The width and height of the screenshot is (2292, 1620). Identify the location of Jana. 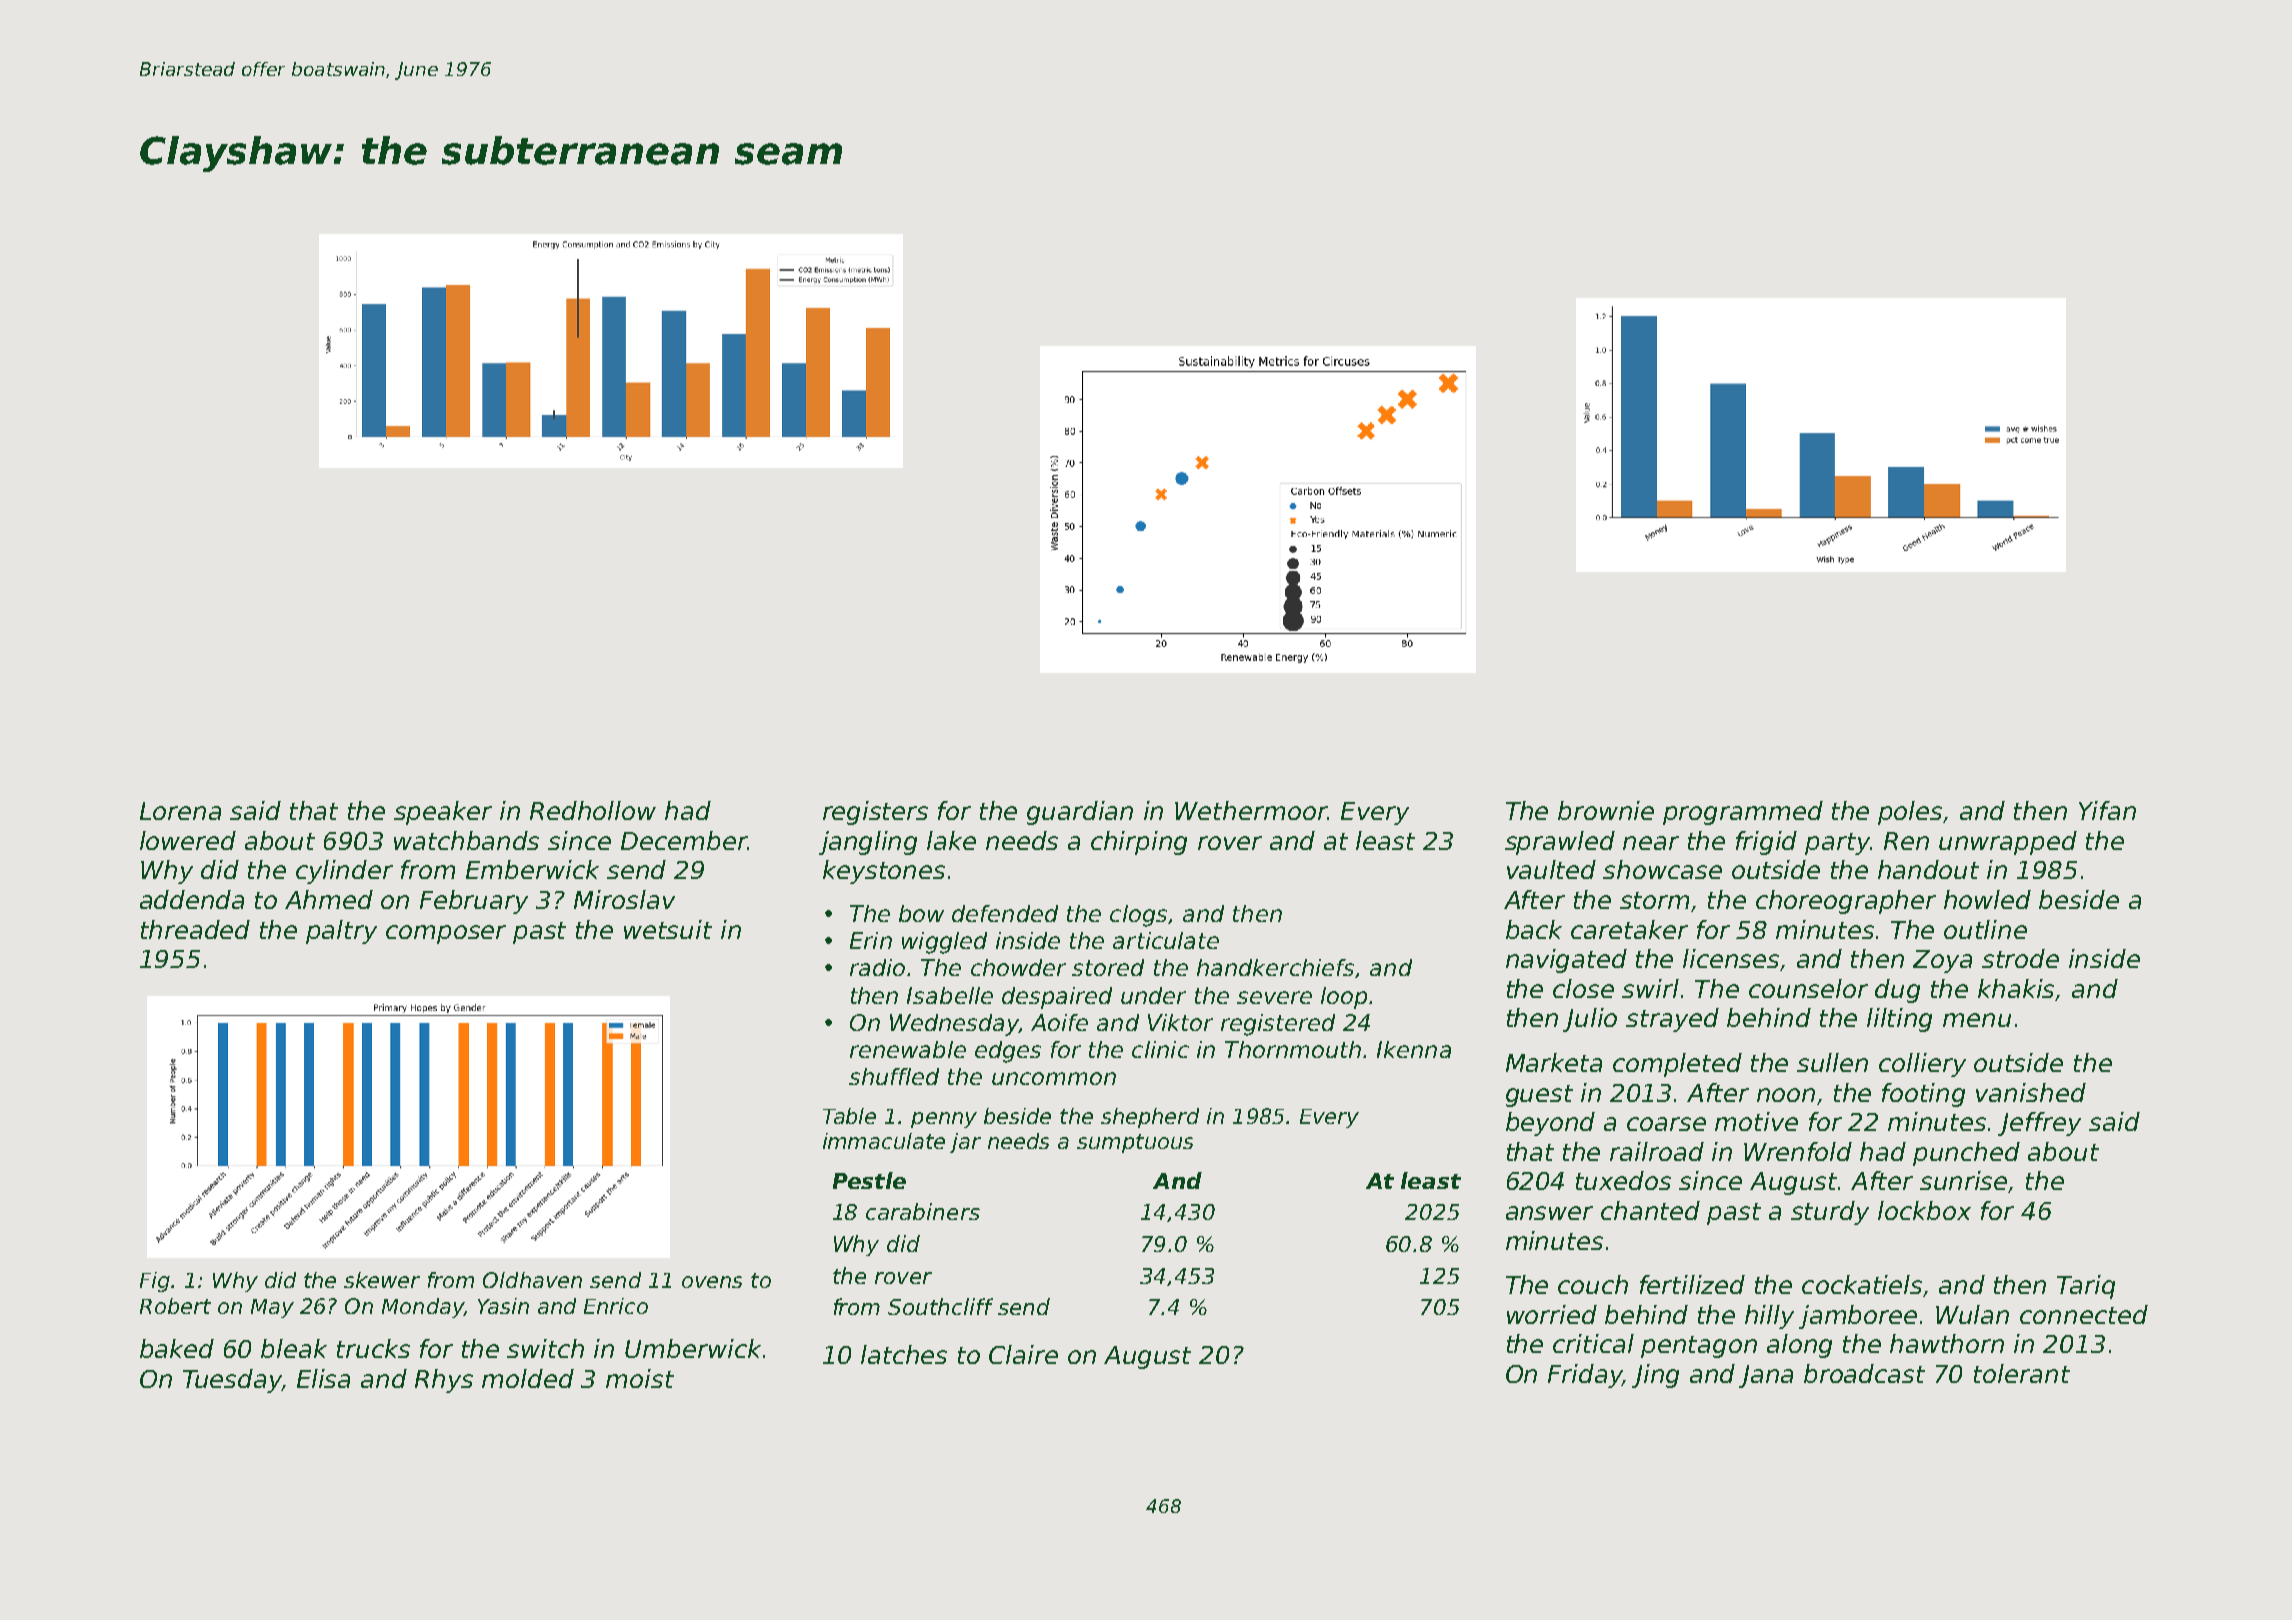
(1766, 1376).
